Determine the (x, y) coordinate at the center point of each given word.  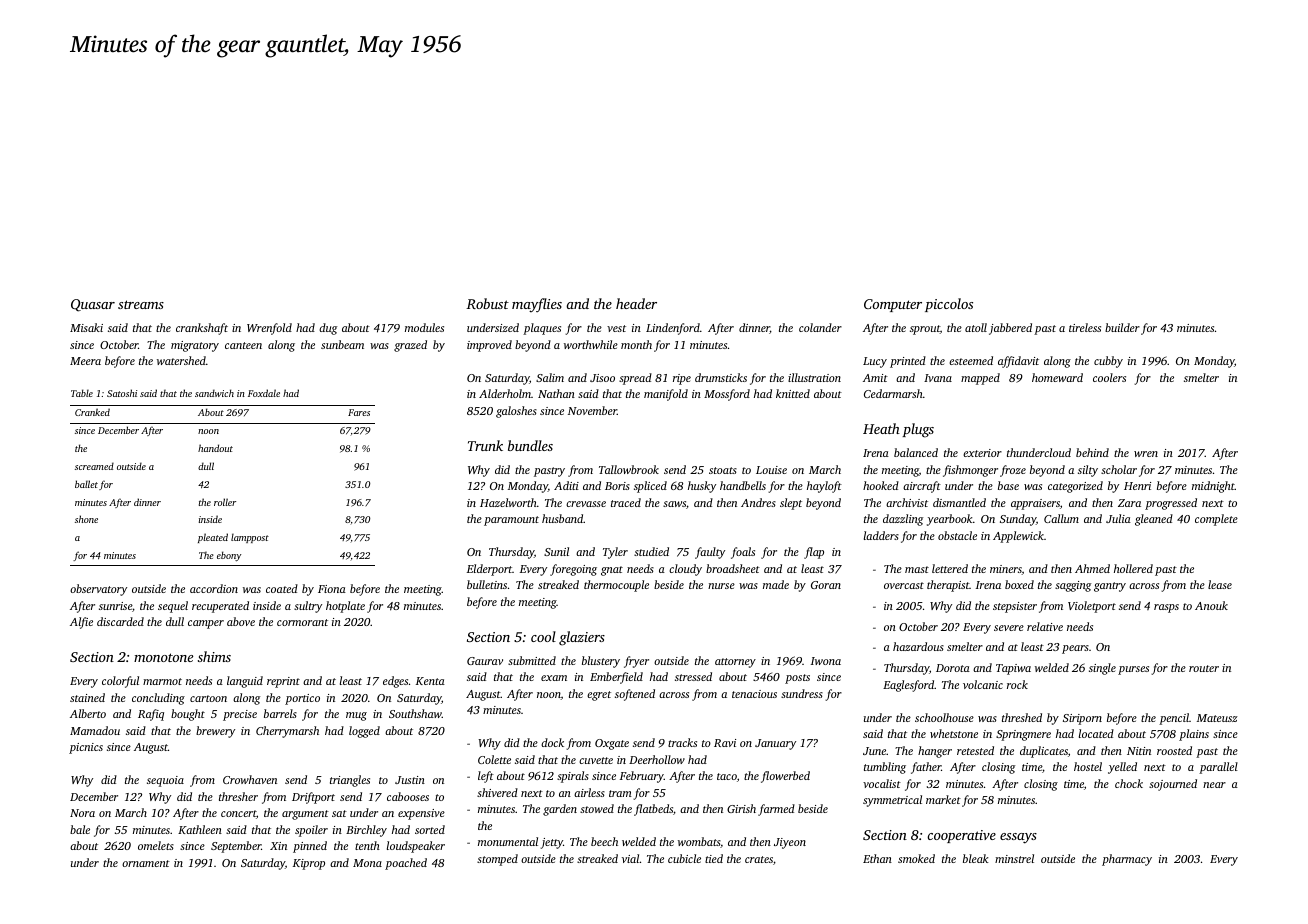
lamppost (250, 538)
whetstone (954, 733)
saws (674, 504)
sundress (802, 693)
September (236, 847)
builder (1122, 327)
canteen (243, 345)
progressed (1171, 504)
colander (820, 327)
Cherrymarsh (287, 732)
